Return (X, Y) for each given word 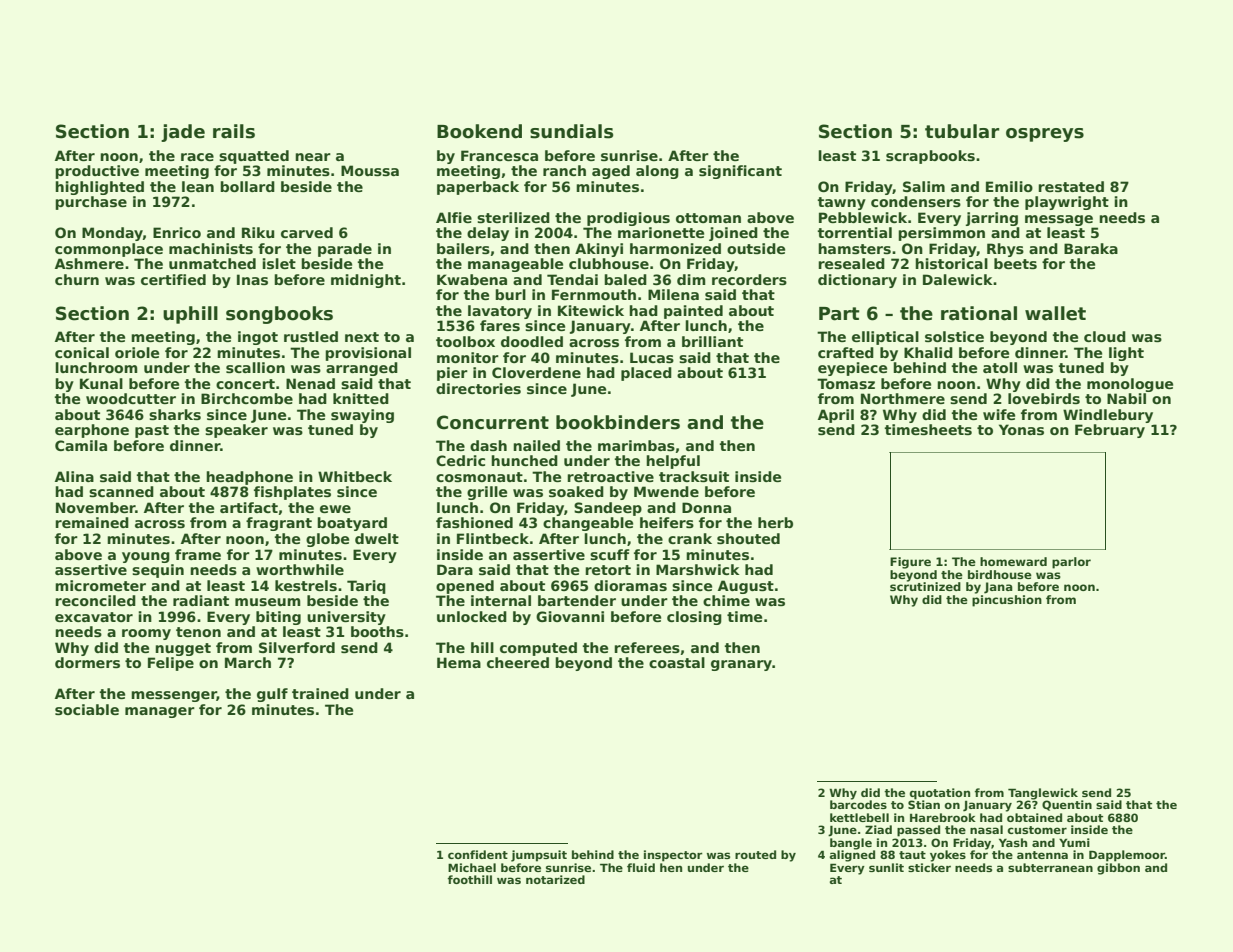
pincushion (1007, 601)
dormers (87, 662)
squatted (254, 157)
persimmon (941, 234)
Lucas (652, 357)
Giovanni (570, 616)
